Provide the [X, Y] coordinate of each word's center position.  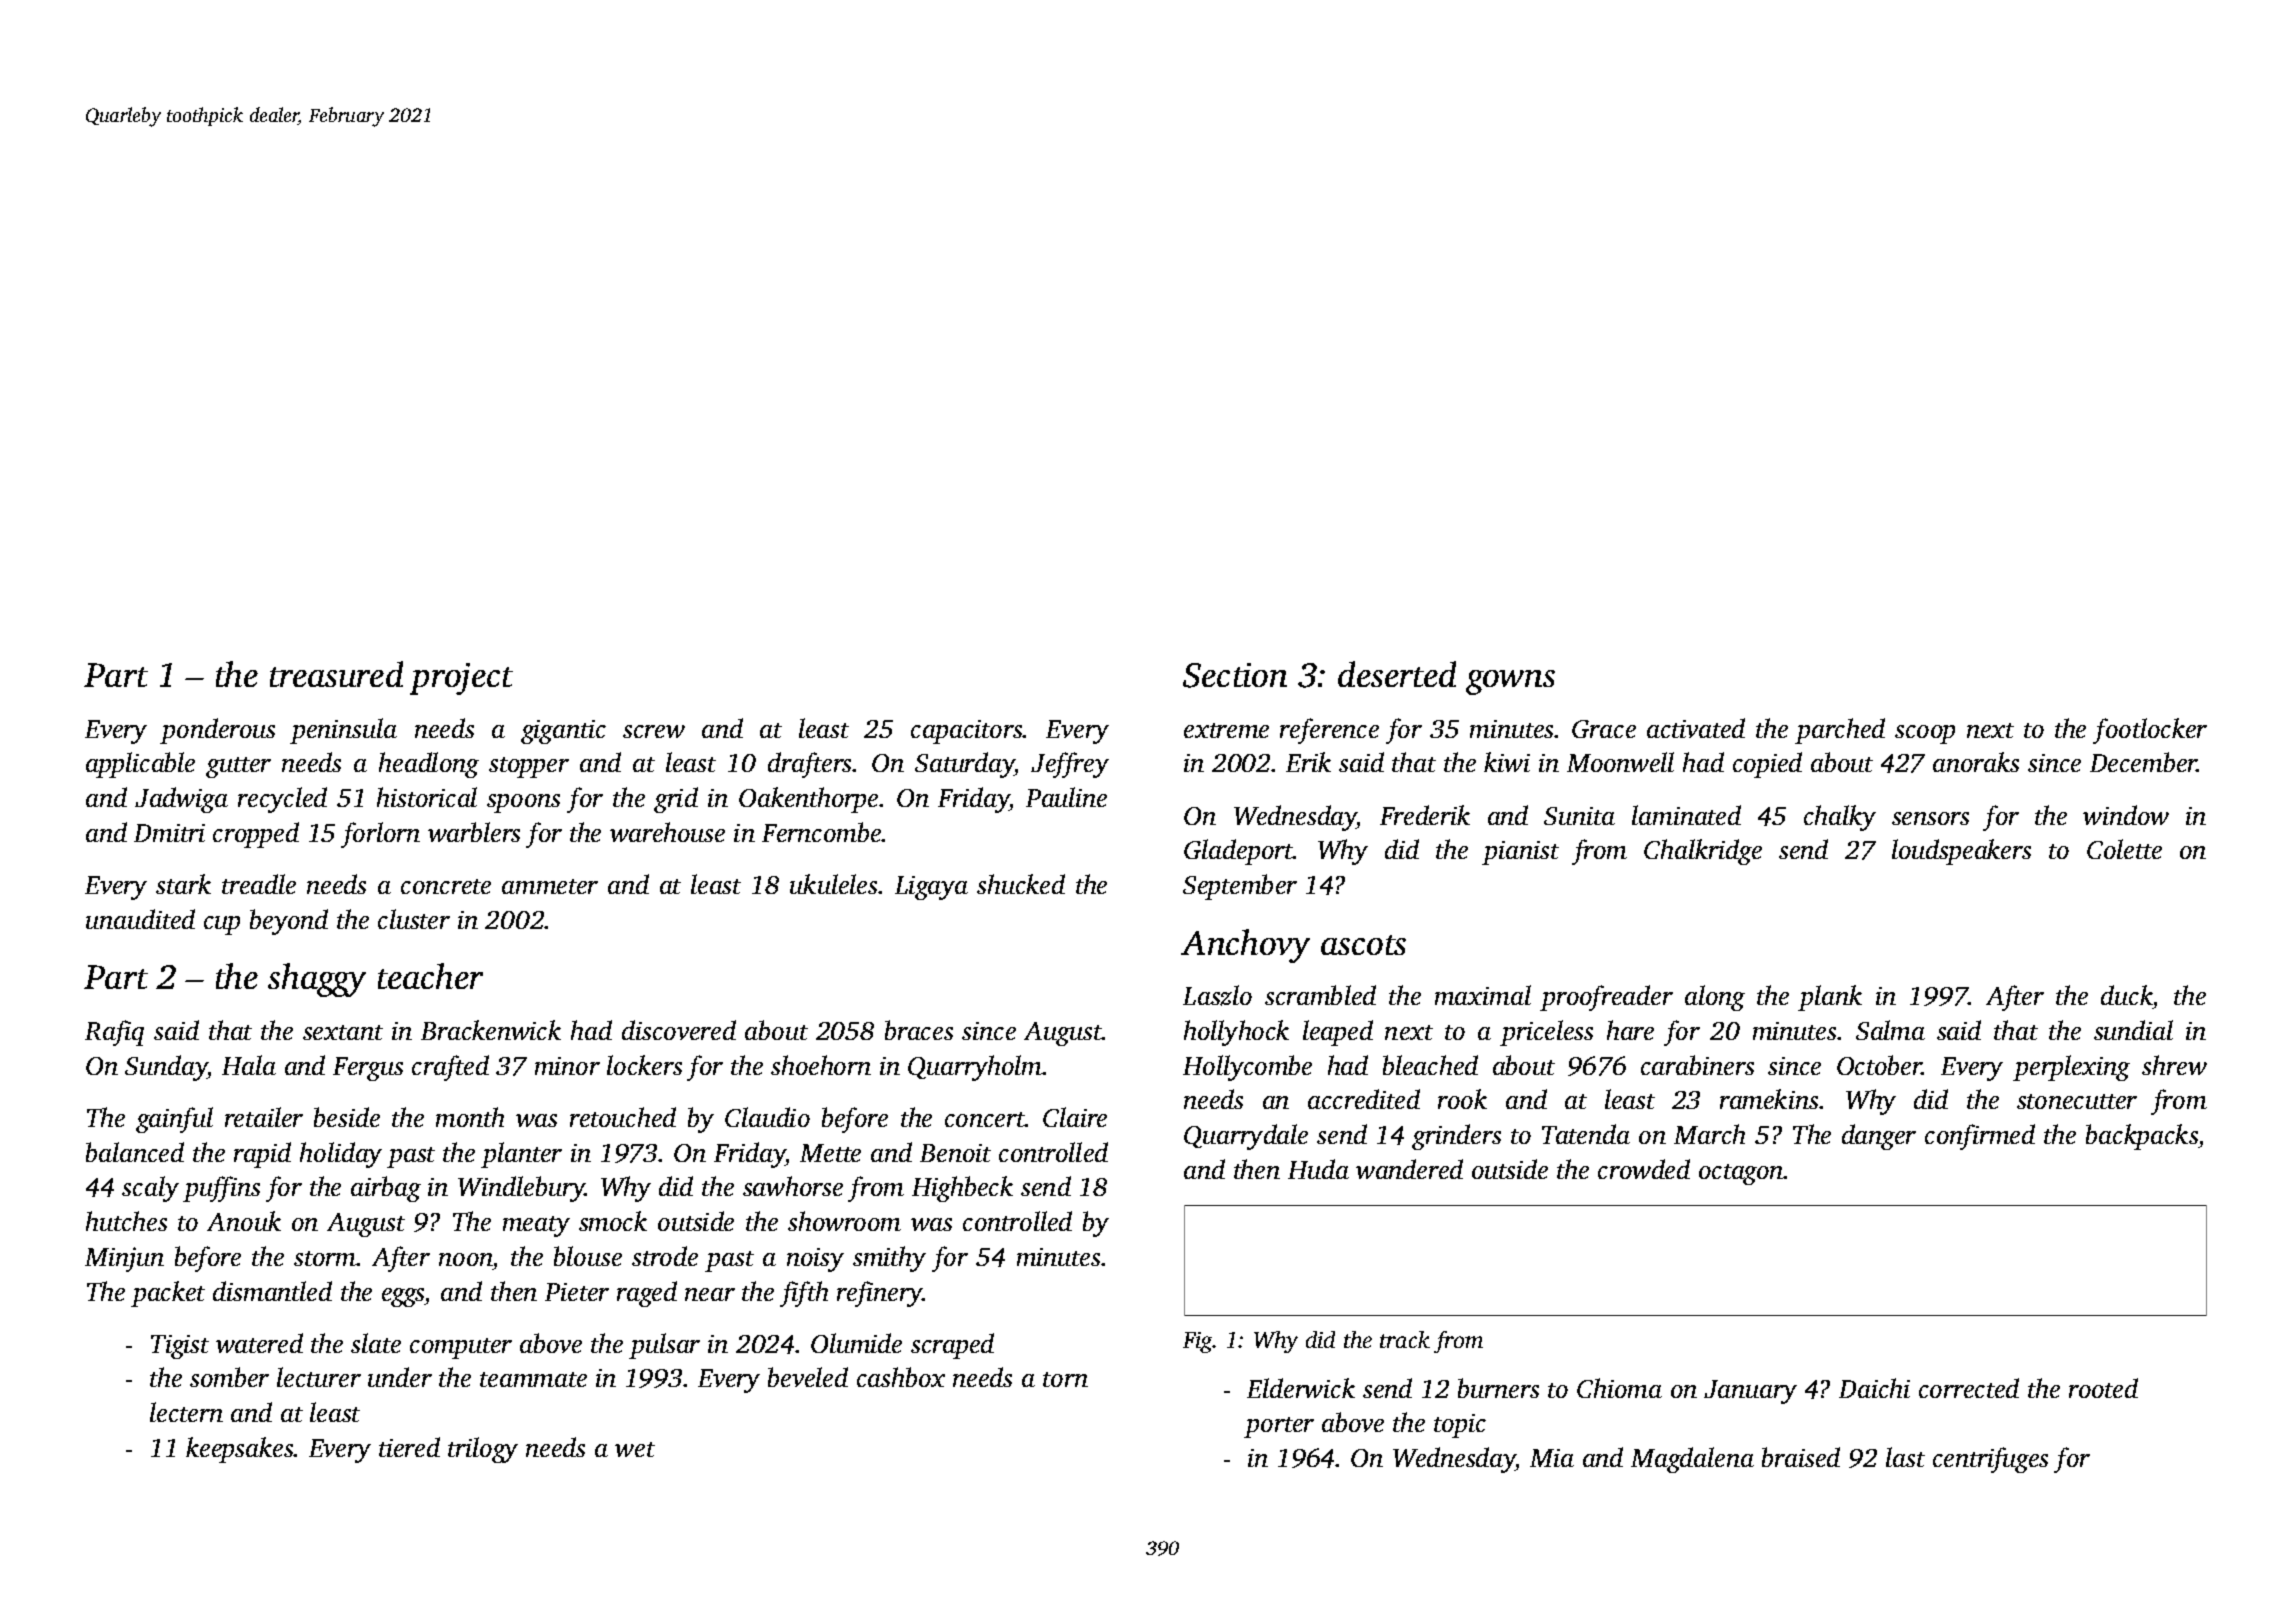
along [1715, 998]
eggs [403, 1297]
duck [2127, 995]
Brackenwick [491, 1030]
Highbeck [962, 1189]
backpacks [2142, 1137]
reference [1329, 731]
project [461, 679]
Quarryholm [975, 1068]
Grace [1604, 729]
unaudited [140, 919]
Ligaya [931, 888]
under [400, 1377]
